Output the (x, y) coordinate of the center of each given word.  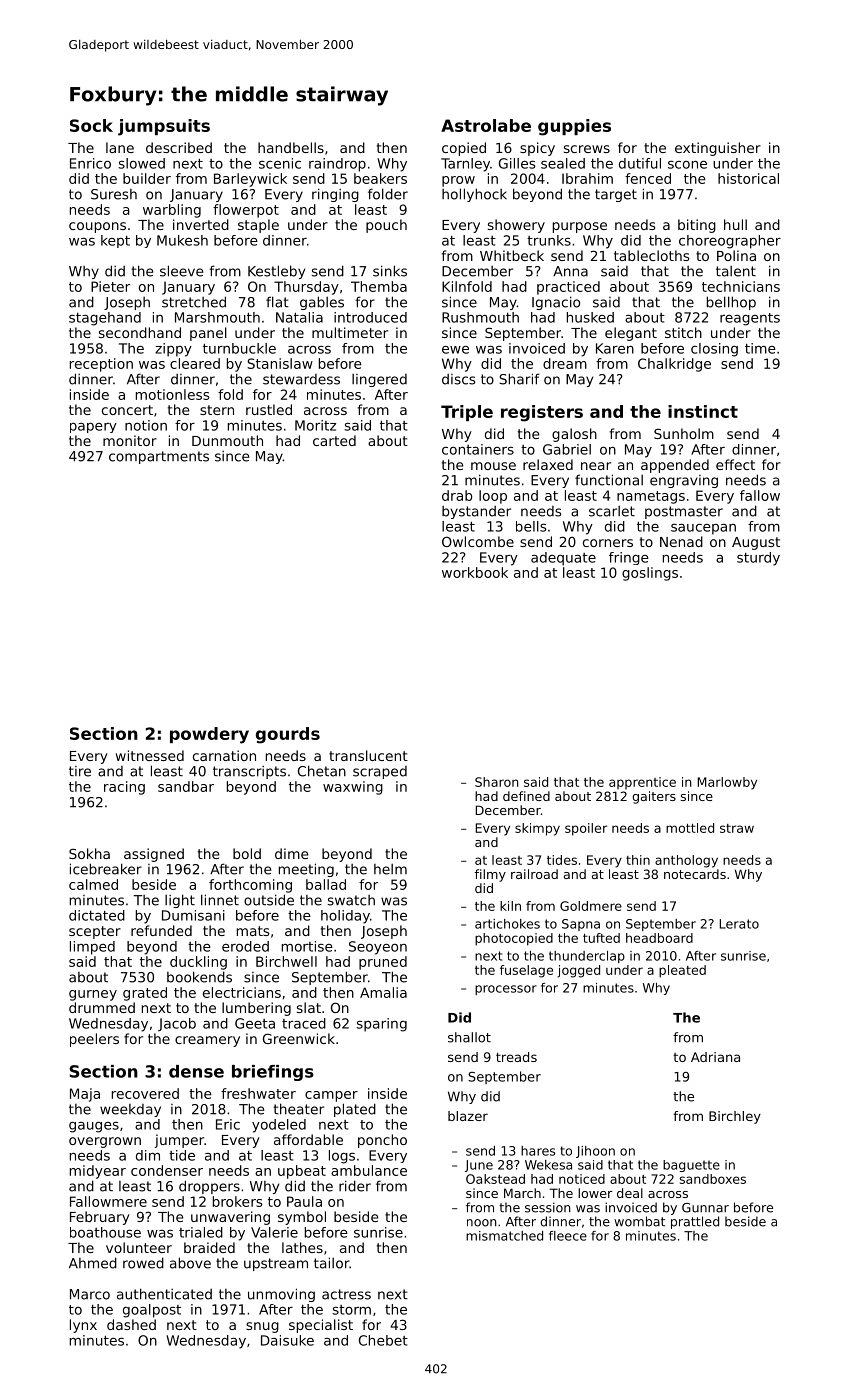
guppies (574, 127)
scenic (280, 163)
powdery (209, 735)
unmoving (281, 1295)
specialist (321, 1326)
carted (334, 440)
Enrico (90, 163)
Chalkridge (674, 365)
